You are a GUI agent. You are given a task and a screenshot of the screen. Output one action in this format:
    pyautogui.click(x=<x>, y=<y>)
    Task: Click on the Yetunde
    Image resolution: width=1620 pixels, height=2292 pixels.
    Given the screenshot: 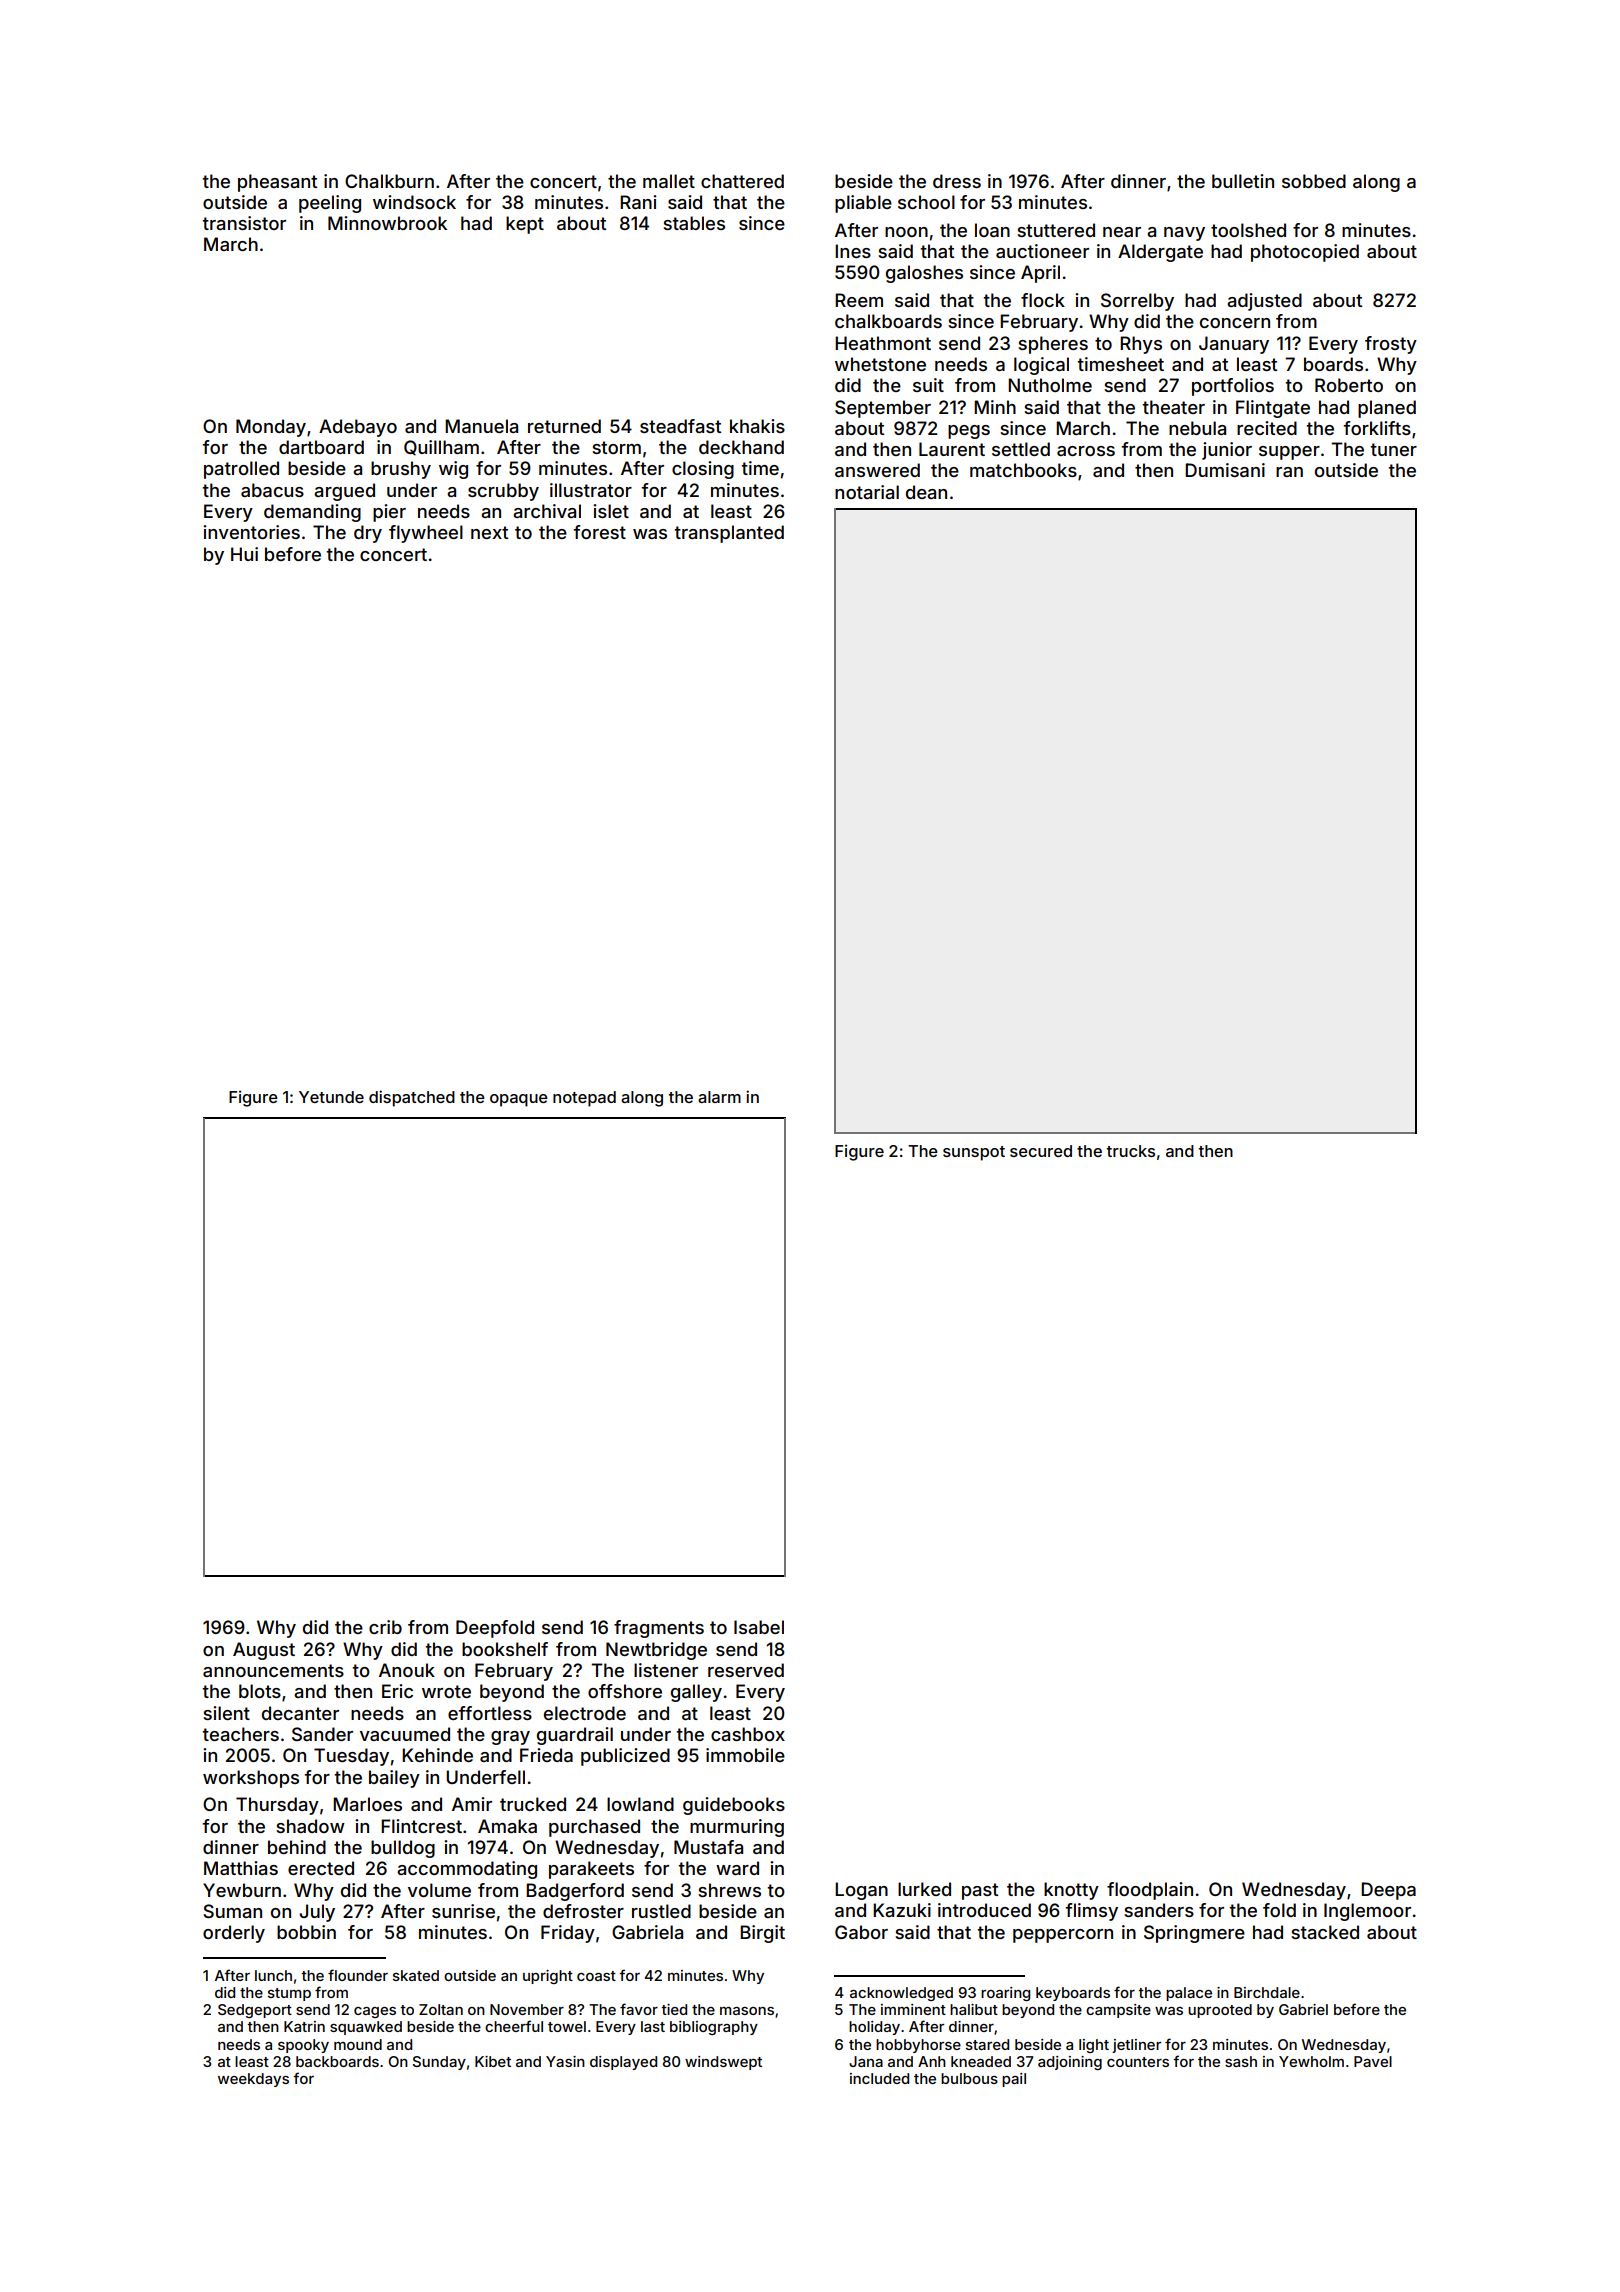 What is the action you would take?
    pyautogui.click(x=331, y=1097)
